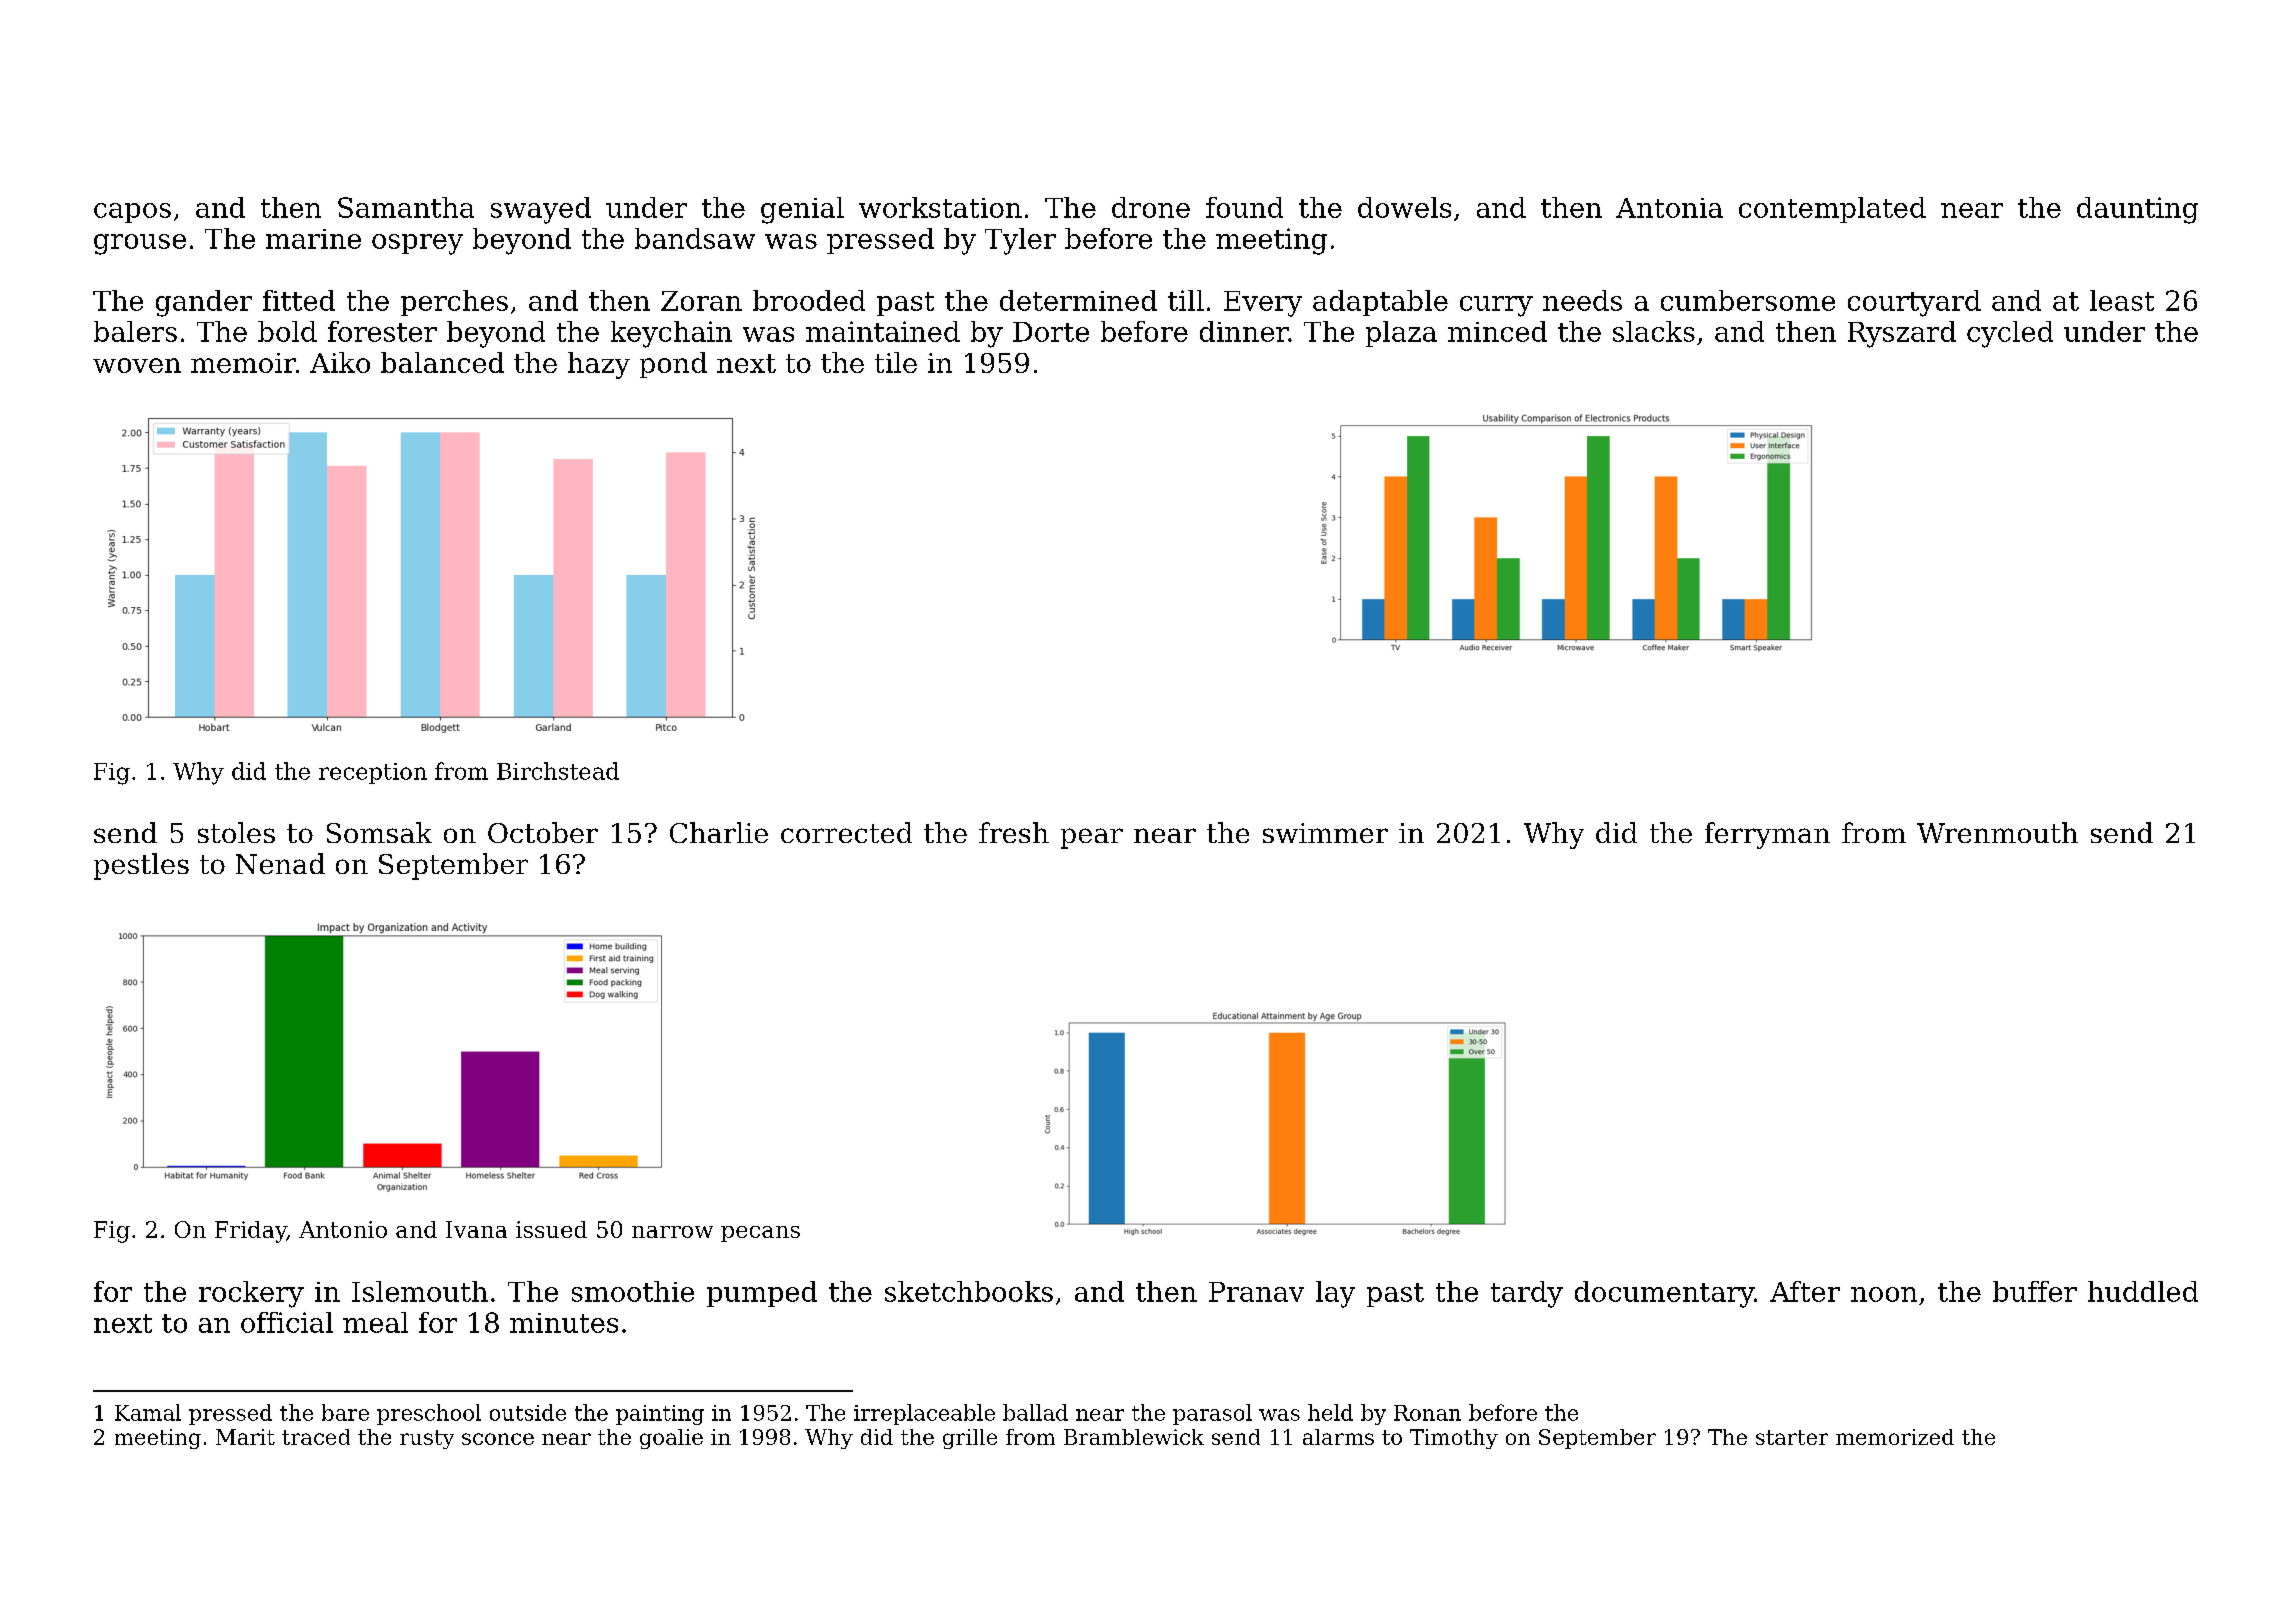  I want to click on Every, so click(1263, 304).
